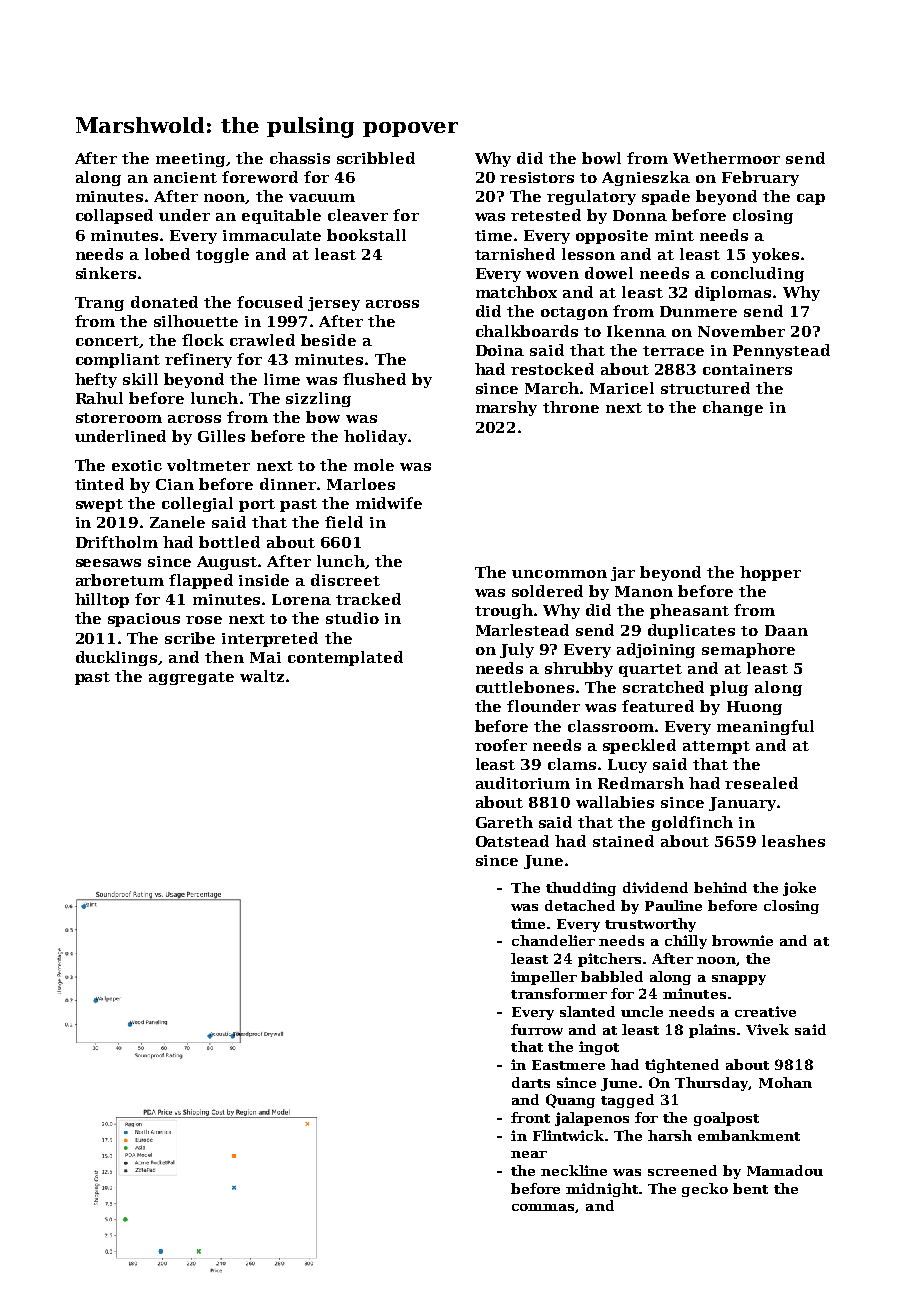  Describe the element at coordinates (376, 158) in the image. I see `scribbled` at that location.
